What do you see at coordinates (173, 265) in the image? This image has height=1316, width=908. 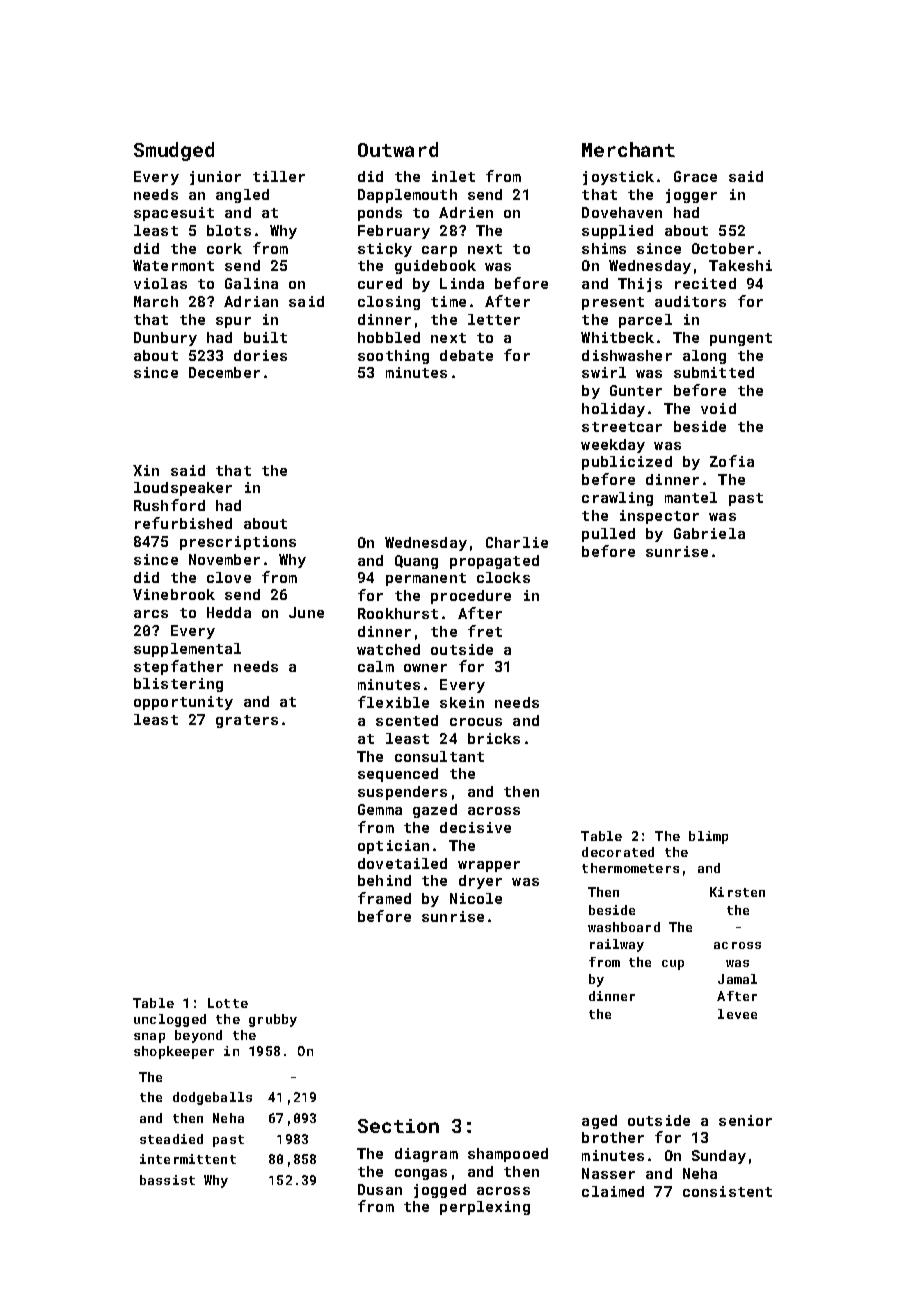 I see `Watermont` at bounding box center [173, 265].
